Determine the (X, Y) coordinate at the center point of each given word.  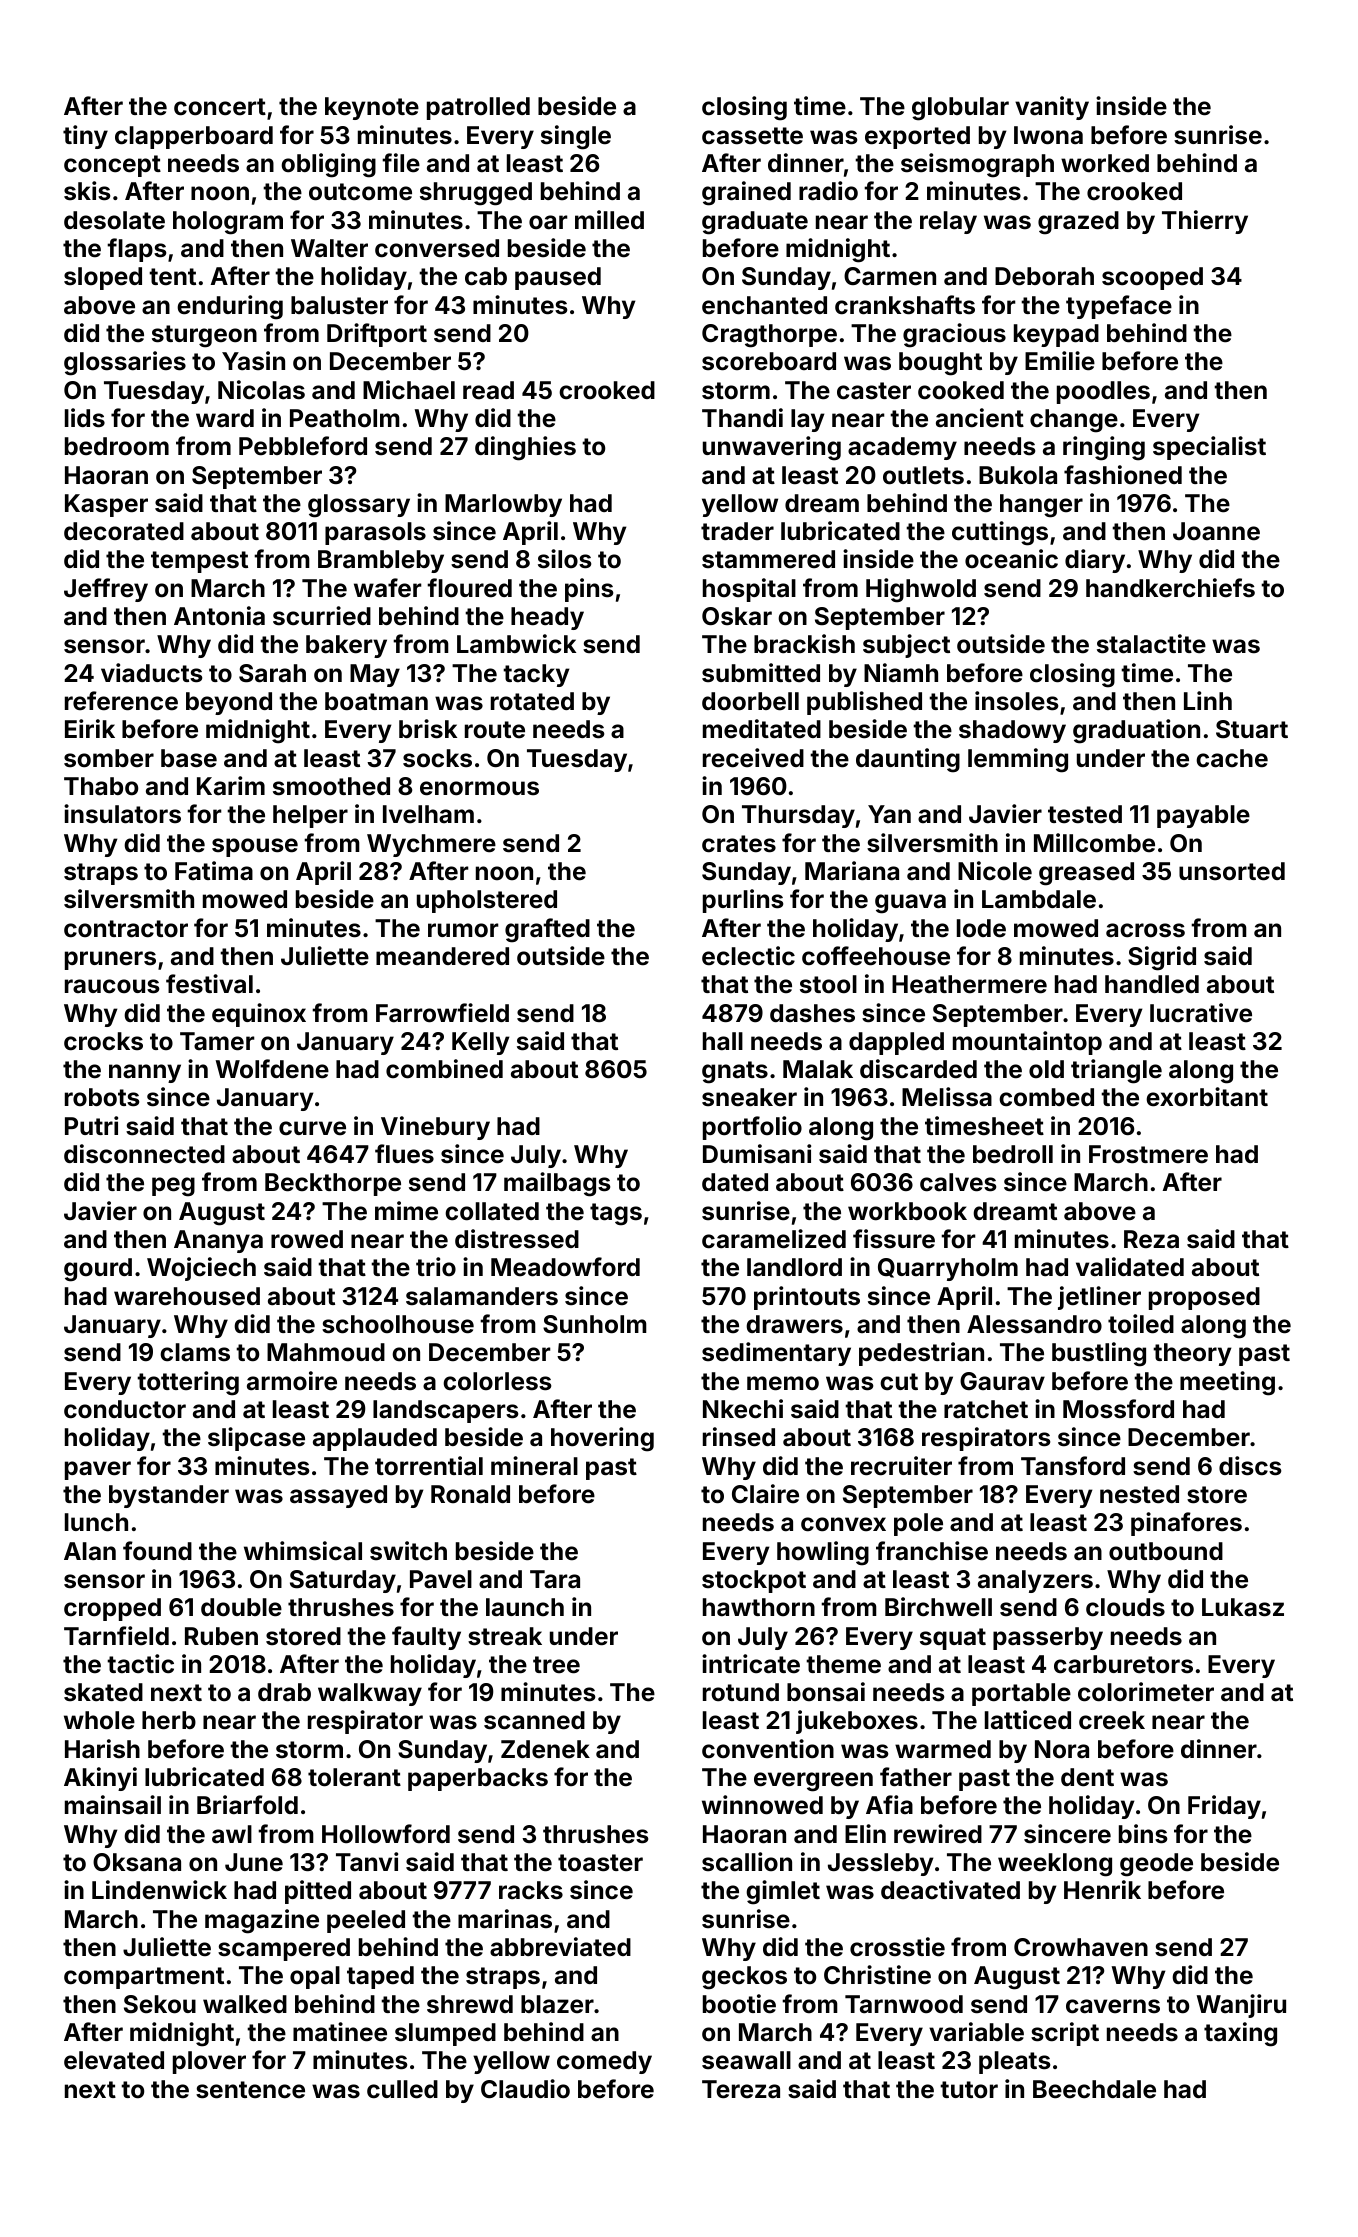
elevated (114, 2060)
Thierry (1205, 222)
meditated (762, 729)
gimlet (783, 1892)
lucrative (1201, 1013)
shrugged (476, 194)
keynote (372, 108)
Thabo (101, 786)
